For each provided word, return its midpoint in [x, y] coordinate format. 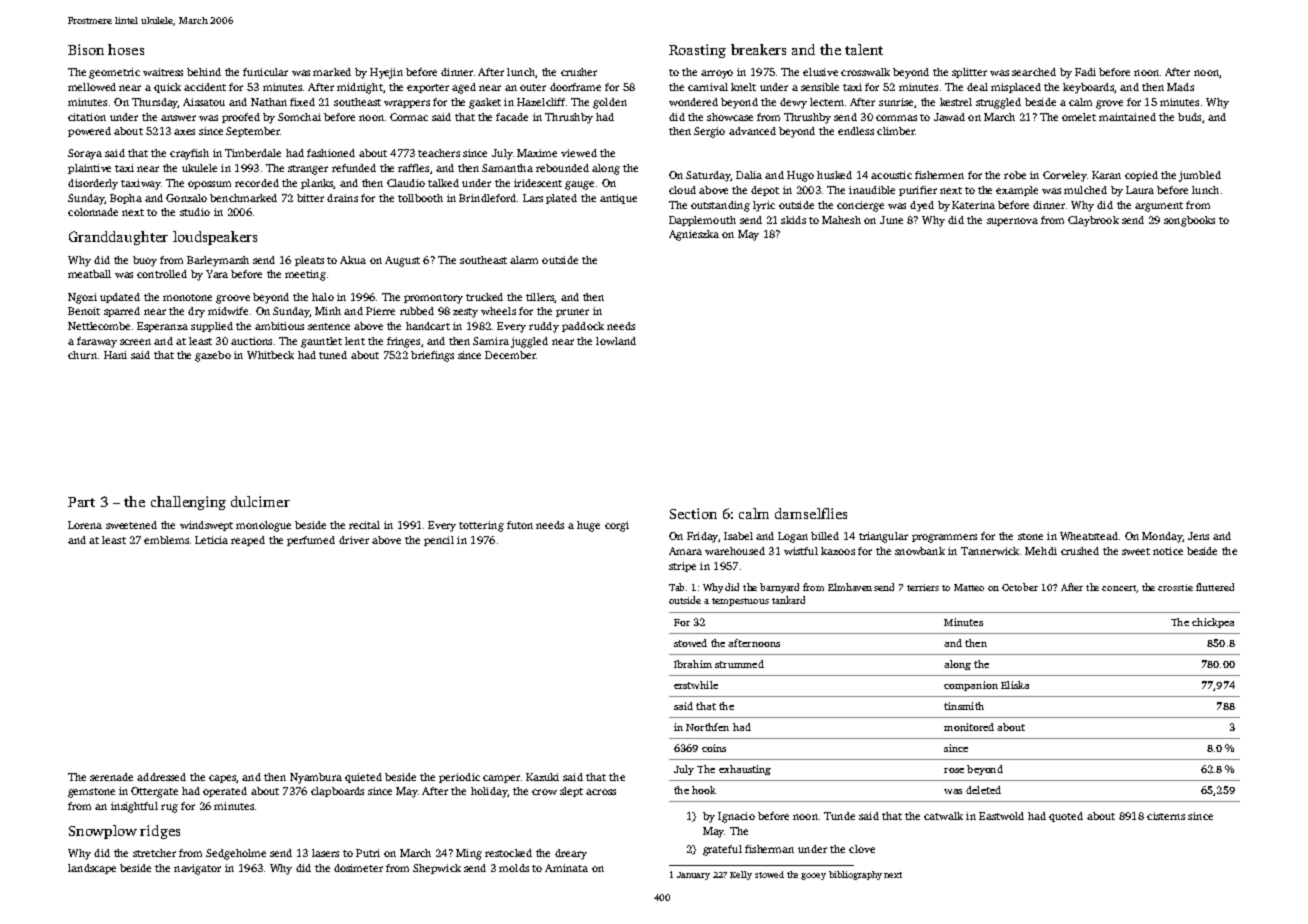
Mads [1180, 87]
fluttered [1215, 587]
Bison [86, 49]
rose [954, 770]
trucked [484, 297]
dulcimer [260, 501]
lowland [616, 341]
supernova [1012, 222]
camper [501, 779]
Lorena [85, 525]
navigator [197, 869]
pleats [309, 261]
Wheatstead [1089, 536]
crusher [579, 72]
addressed [161, 777]
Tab [676, 587]
